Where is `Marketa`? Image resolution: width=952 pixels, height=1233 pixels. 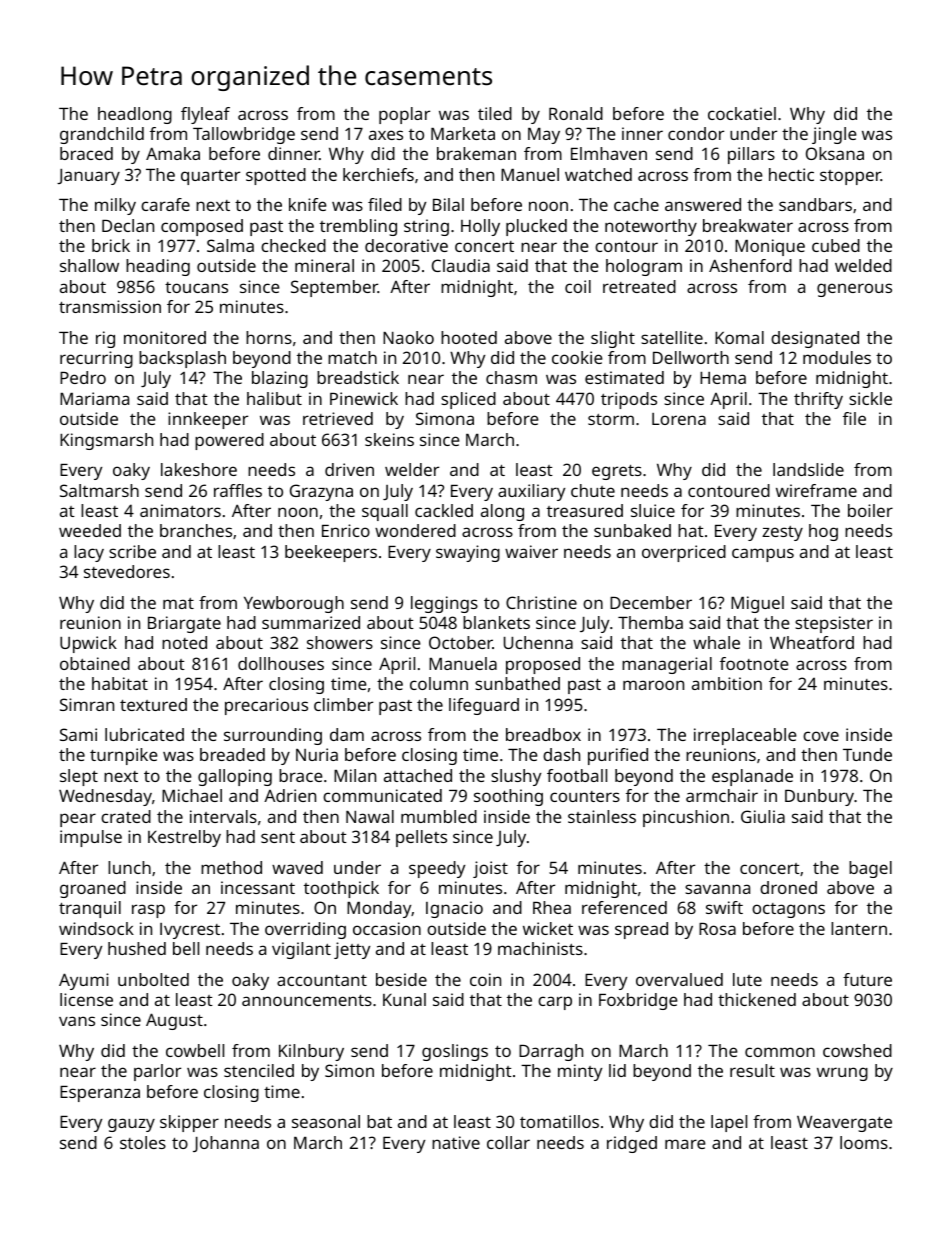
Marketa is located at coordinates (463, 133).
